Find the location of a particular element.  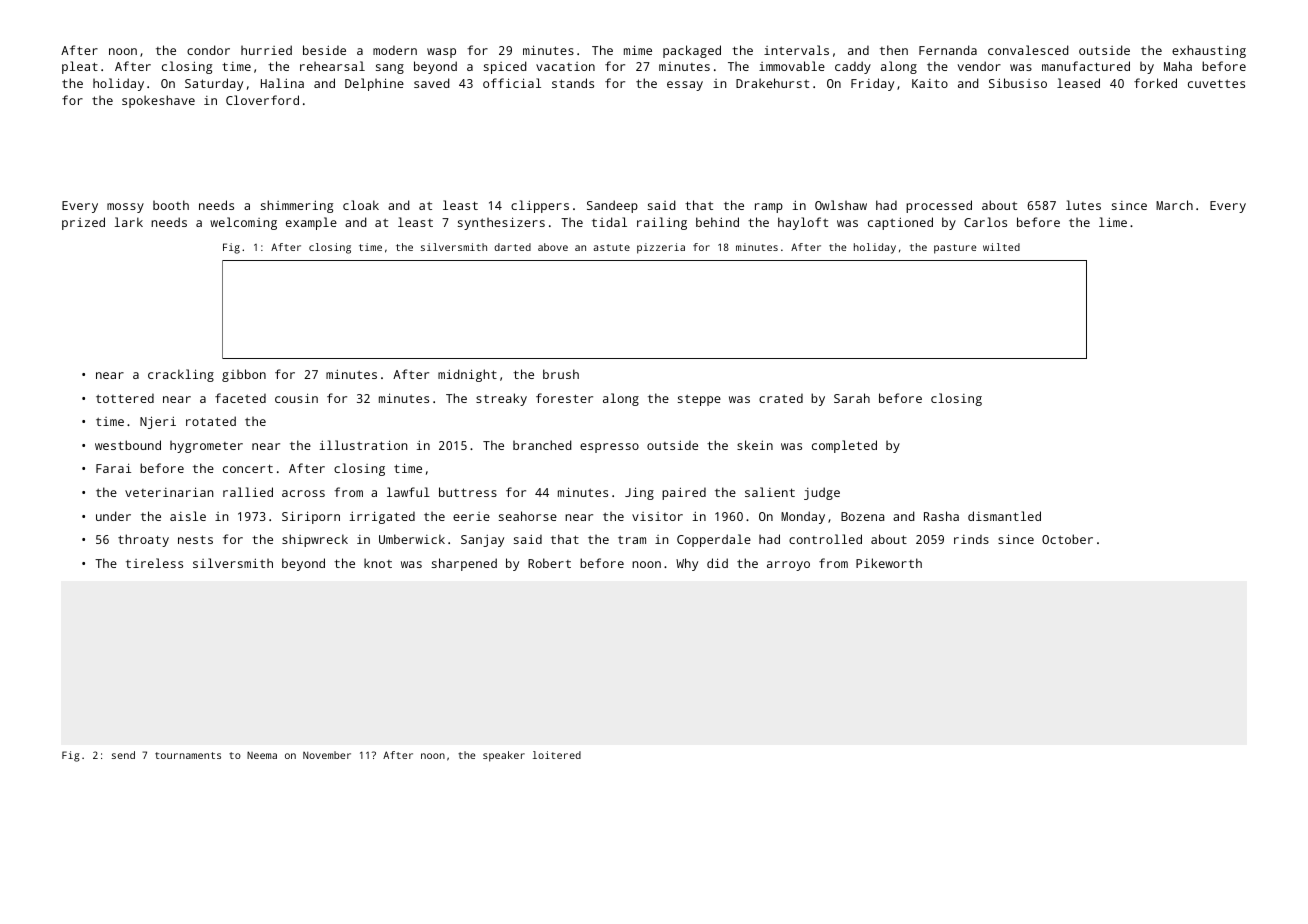

pasture is located at coordinates (955, 249).
